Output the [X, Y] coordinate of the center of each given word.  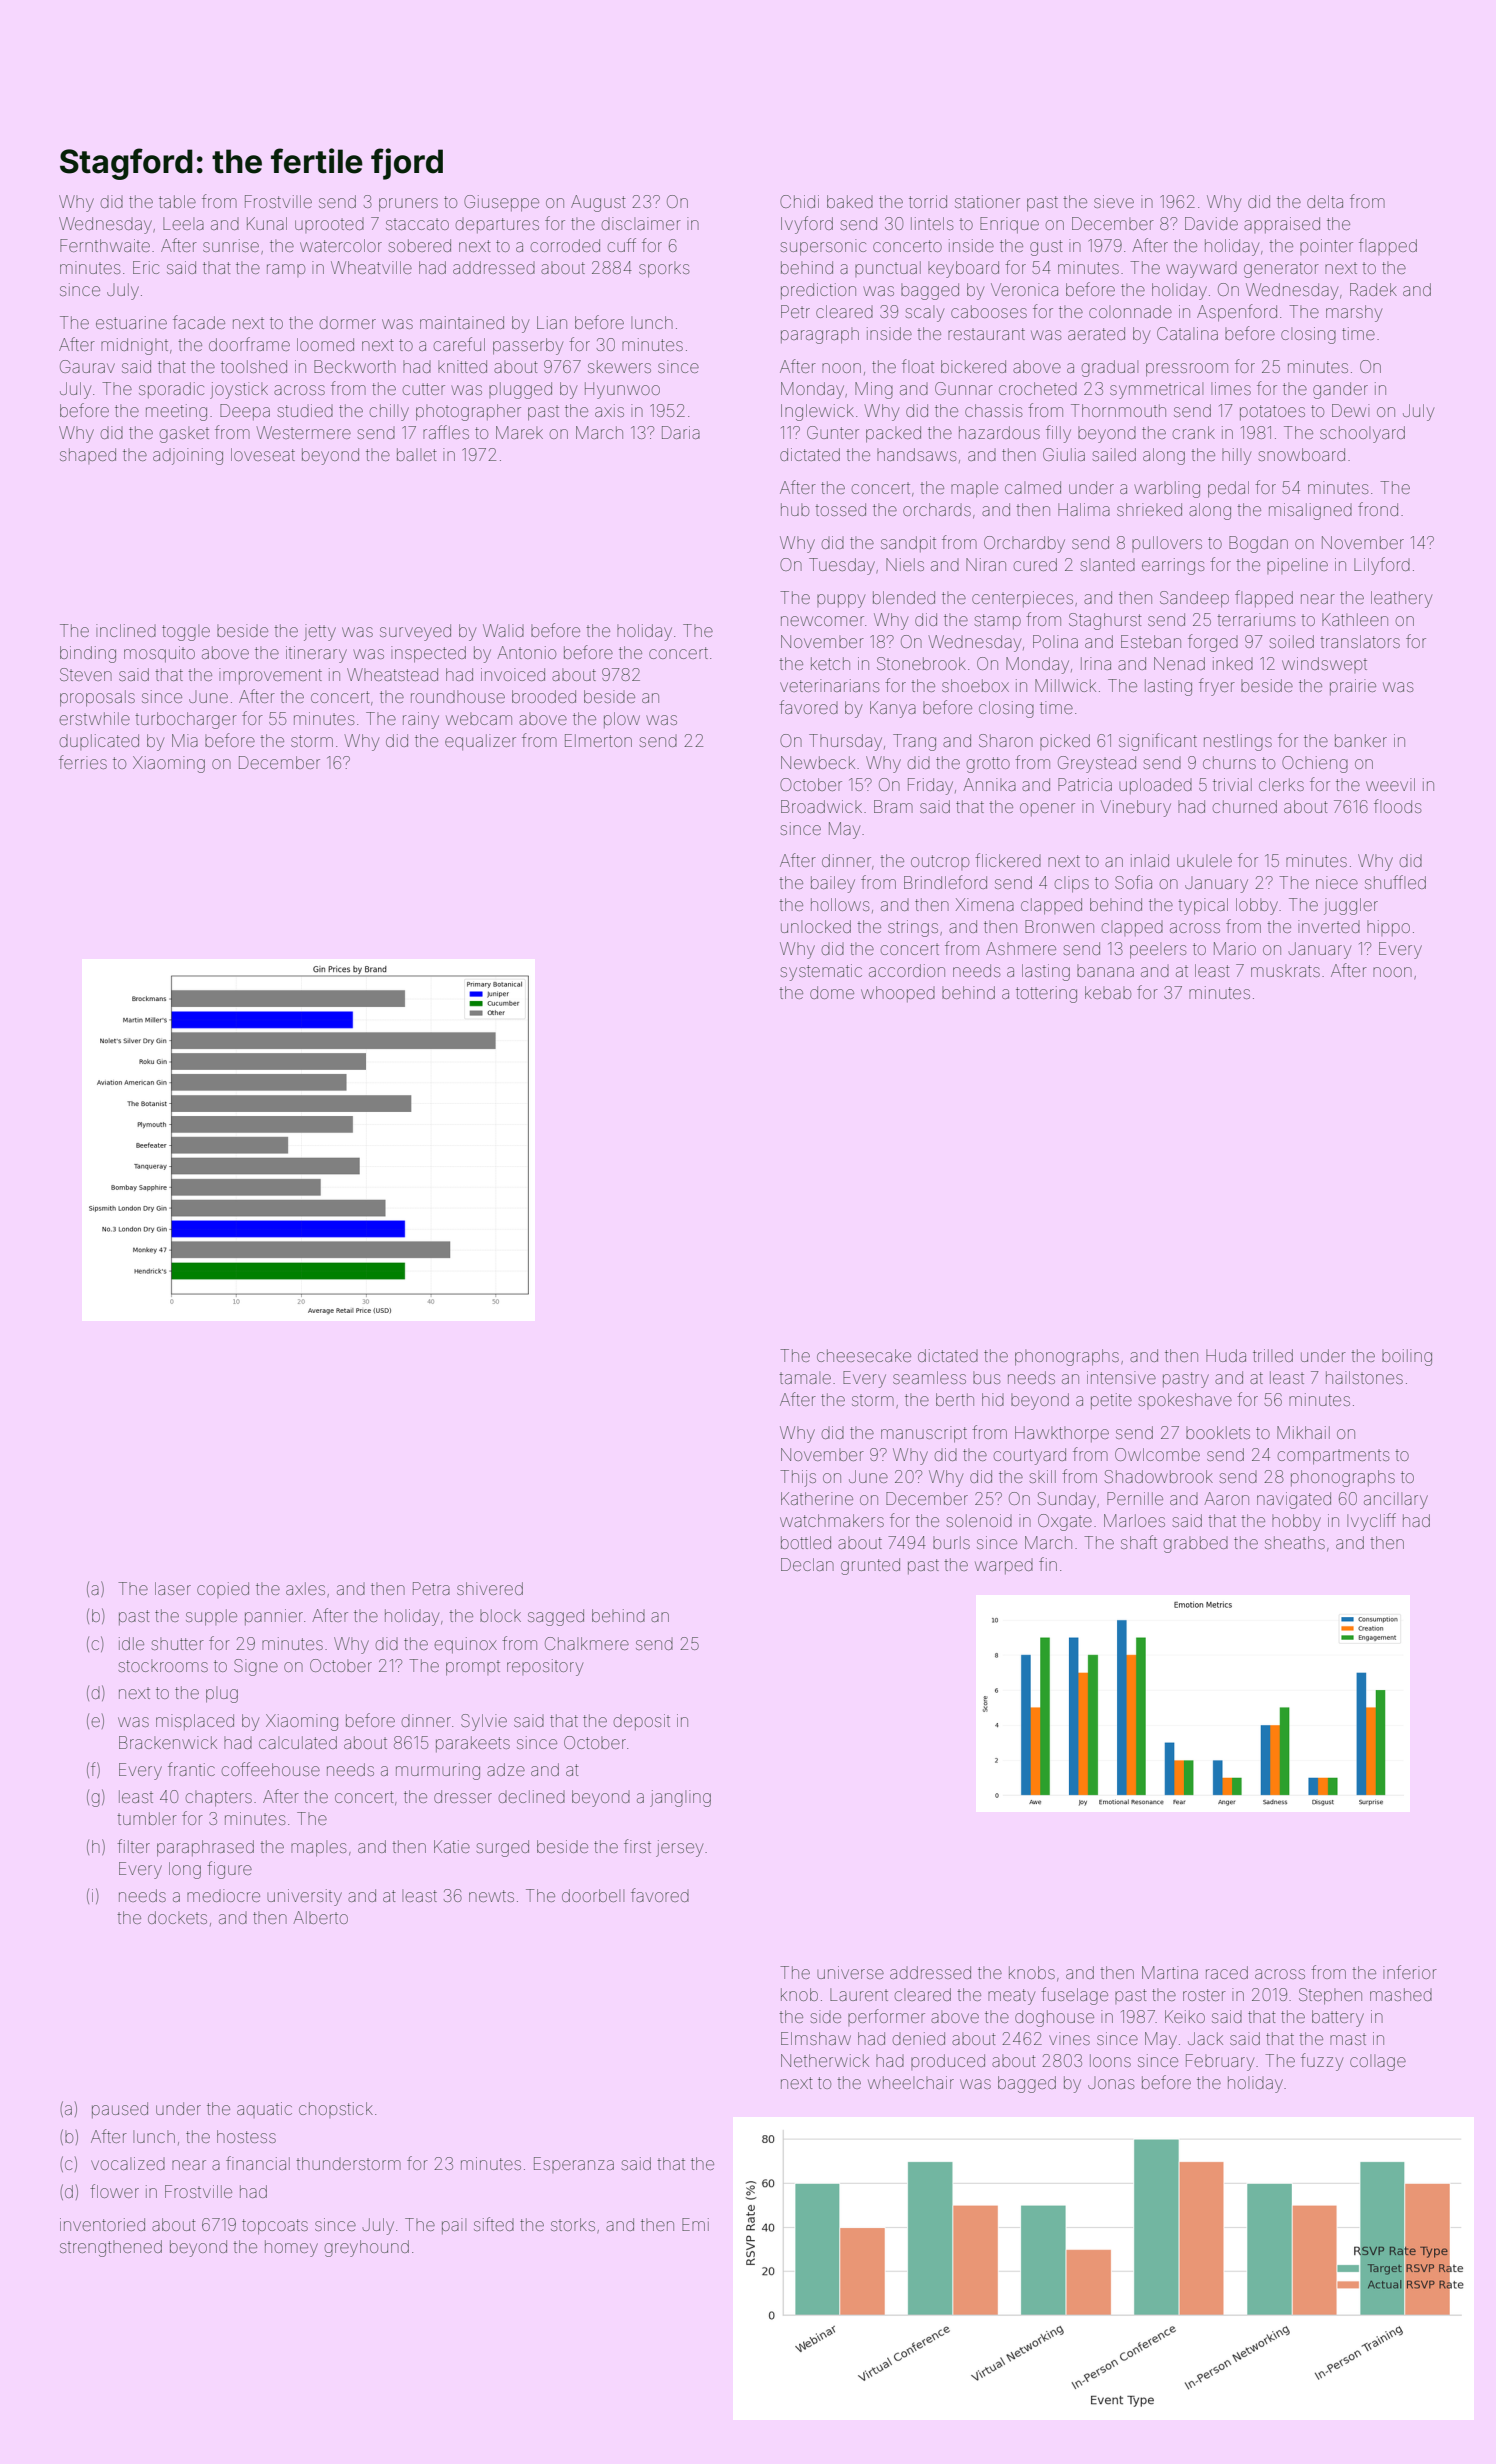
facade [199, 322]
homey [291, 2248]
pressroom [1187, 369]
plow [622, 720]
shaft [1139, 1542]
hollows [840, 904]
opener [1047, 809]
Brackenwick [168, 1742]
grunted [870, 1566]
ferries [83, 762]
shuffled [1395, 882]
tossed [840, 509]
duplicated [99, 742]
